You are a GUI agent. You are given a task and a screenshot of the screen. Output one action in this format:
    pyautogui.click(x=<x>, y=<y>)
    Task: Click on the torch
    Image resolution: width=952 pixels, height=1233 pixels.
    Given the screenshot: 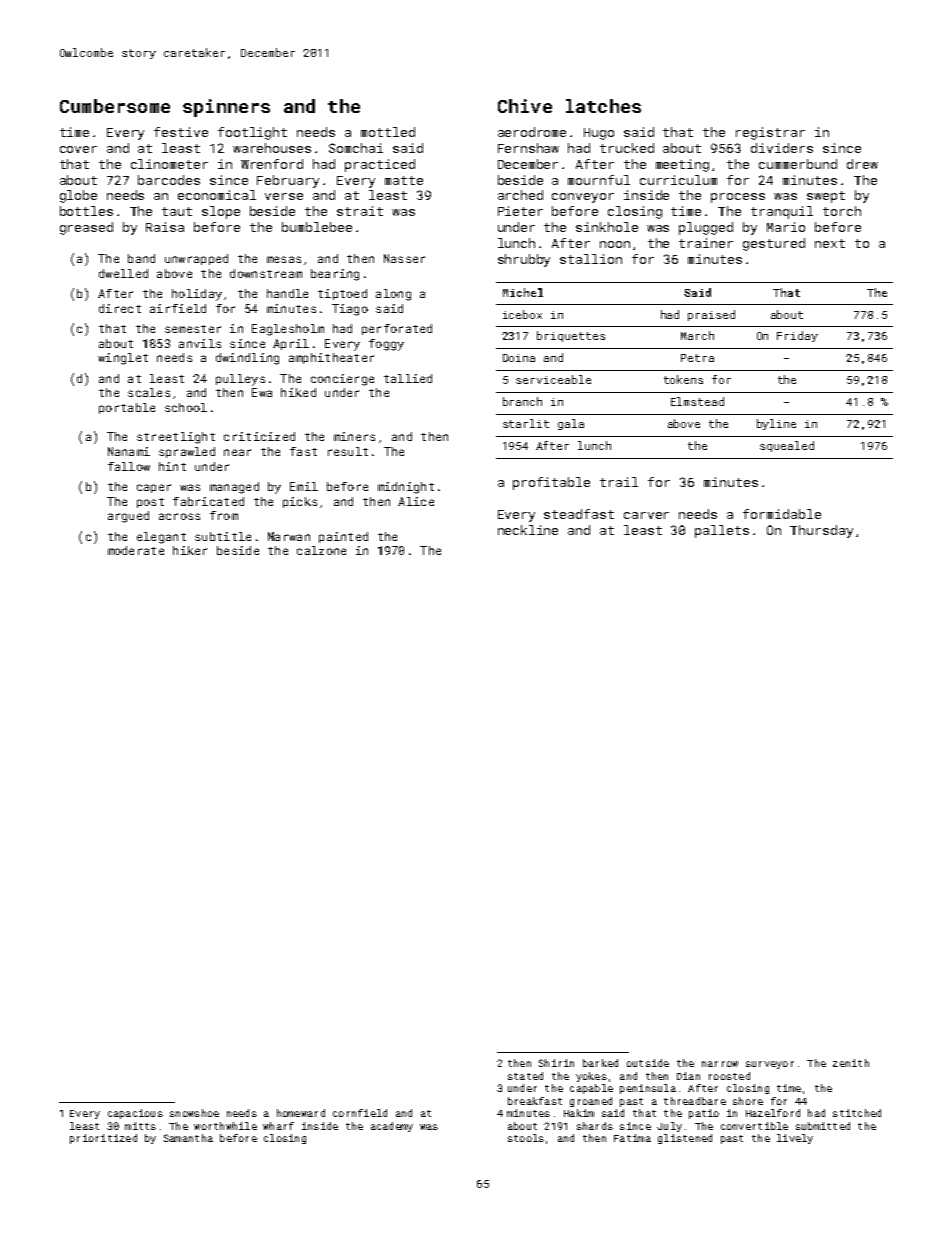 What is the action you would take?
    pyautogui.click(x=842, y=211)
